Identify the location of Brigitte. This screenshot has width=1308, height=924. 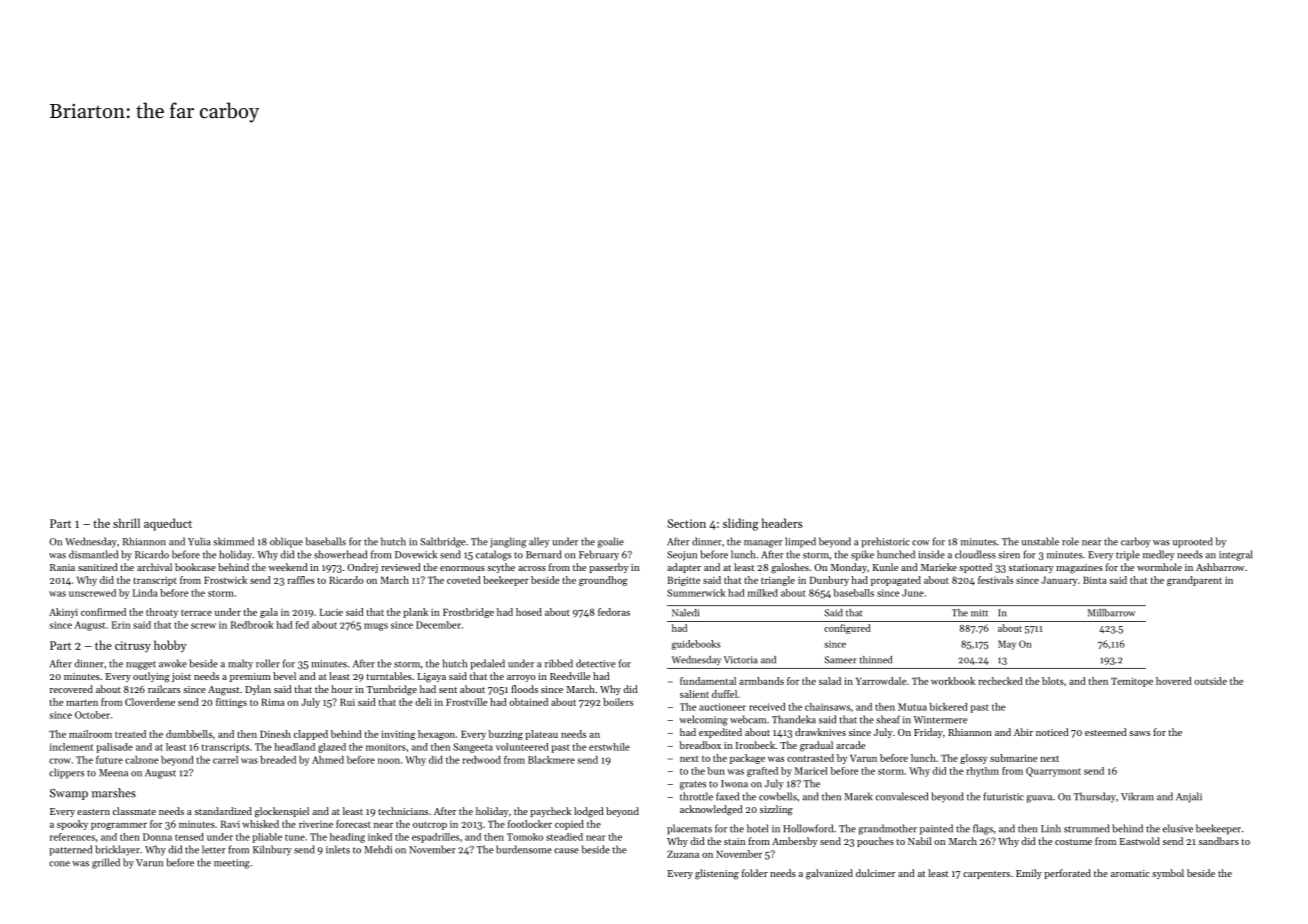
(683, 581).
